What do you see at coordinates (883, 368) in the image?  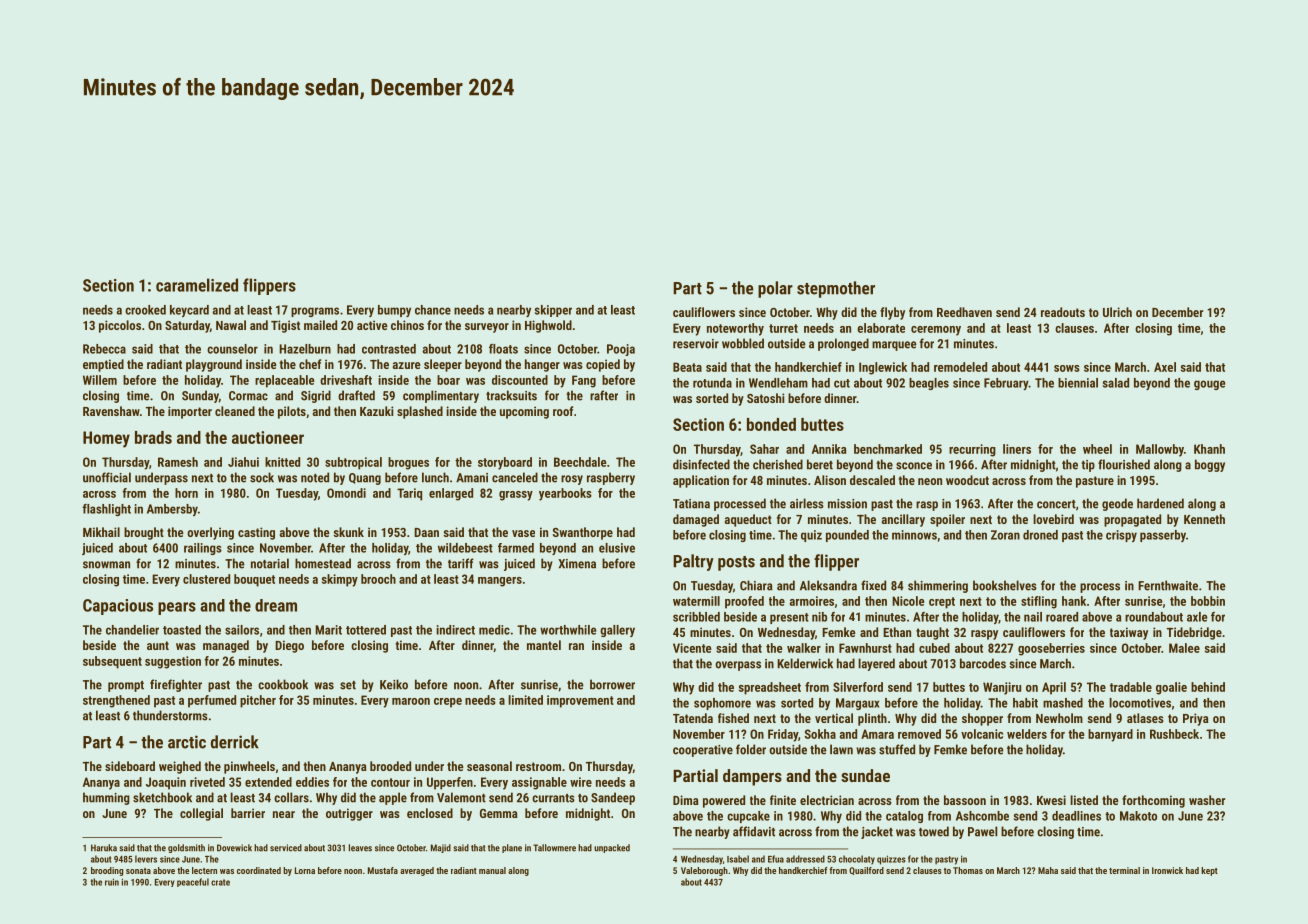 I see `Inglewick` at bounding box center [883, 368].
